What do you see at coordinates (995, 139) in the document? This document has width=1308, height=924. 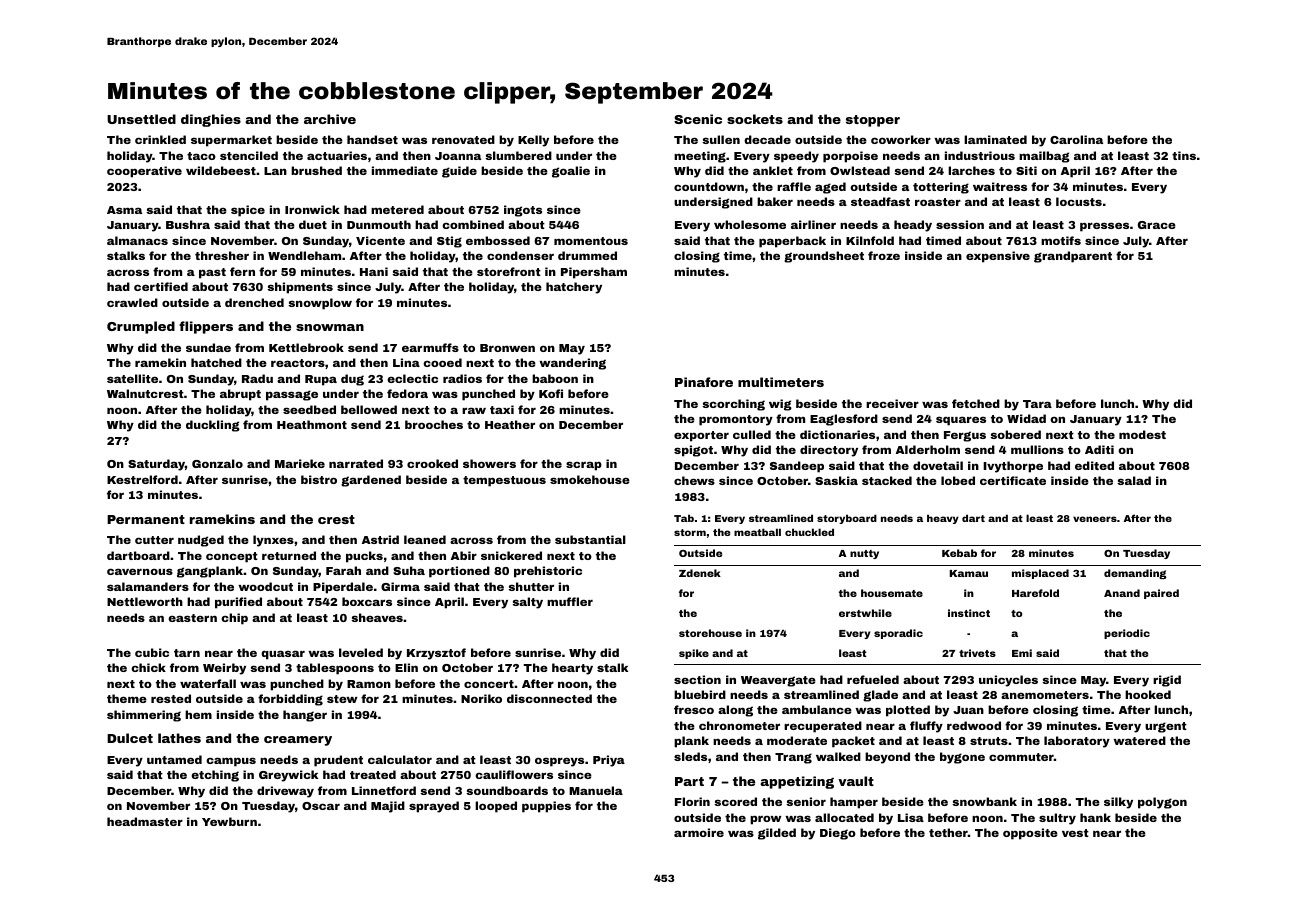 I see `laminated` at bounding box center [995, 139].
